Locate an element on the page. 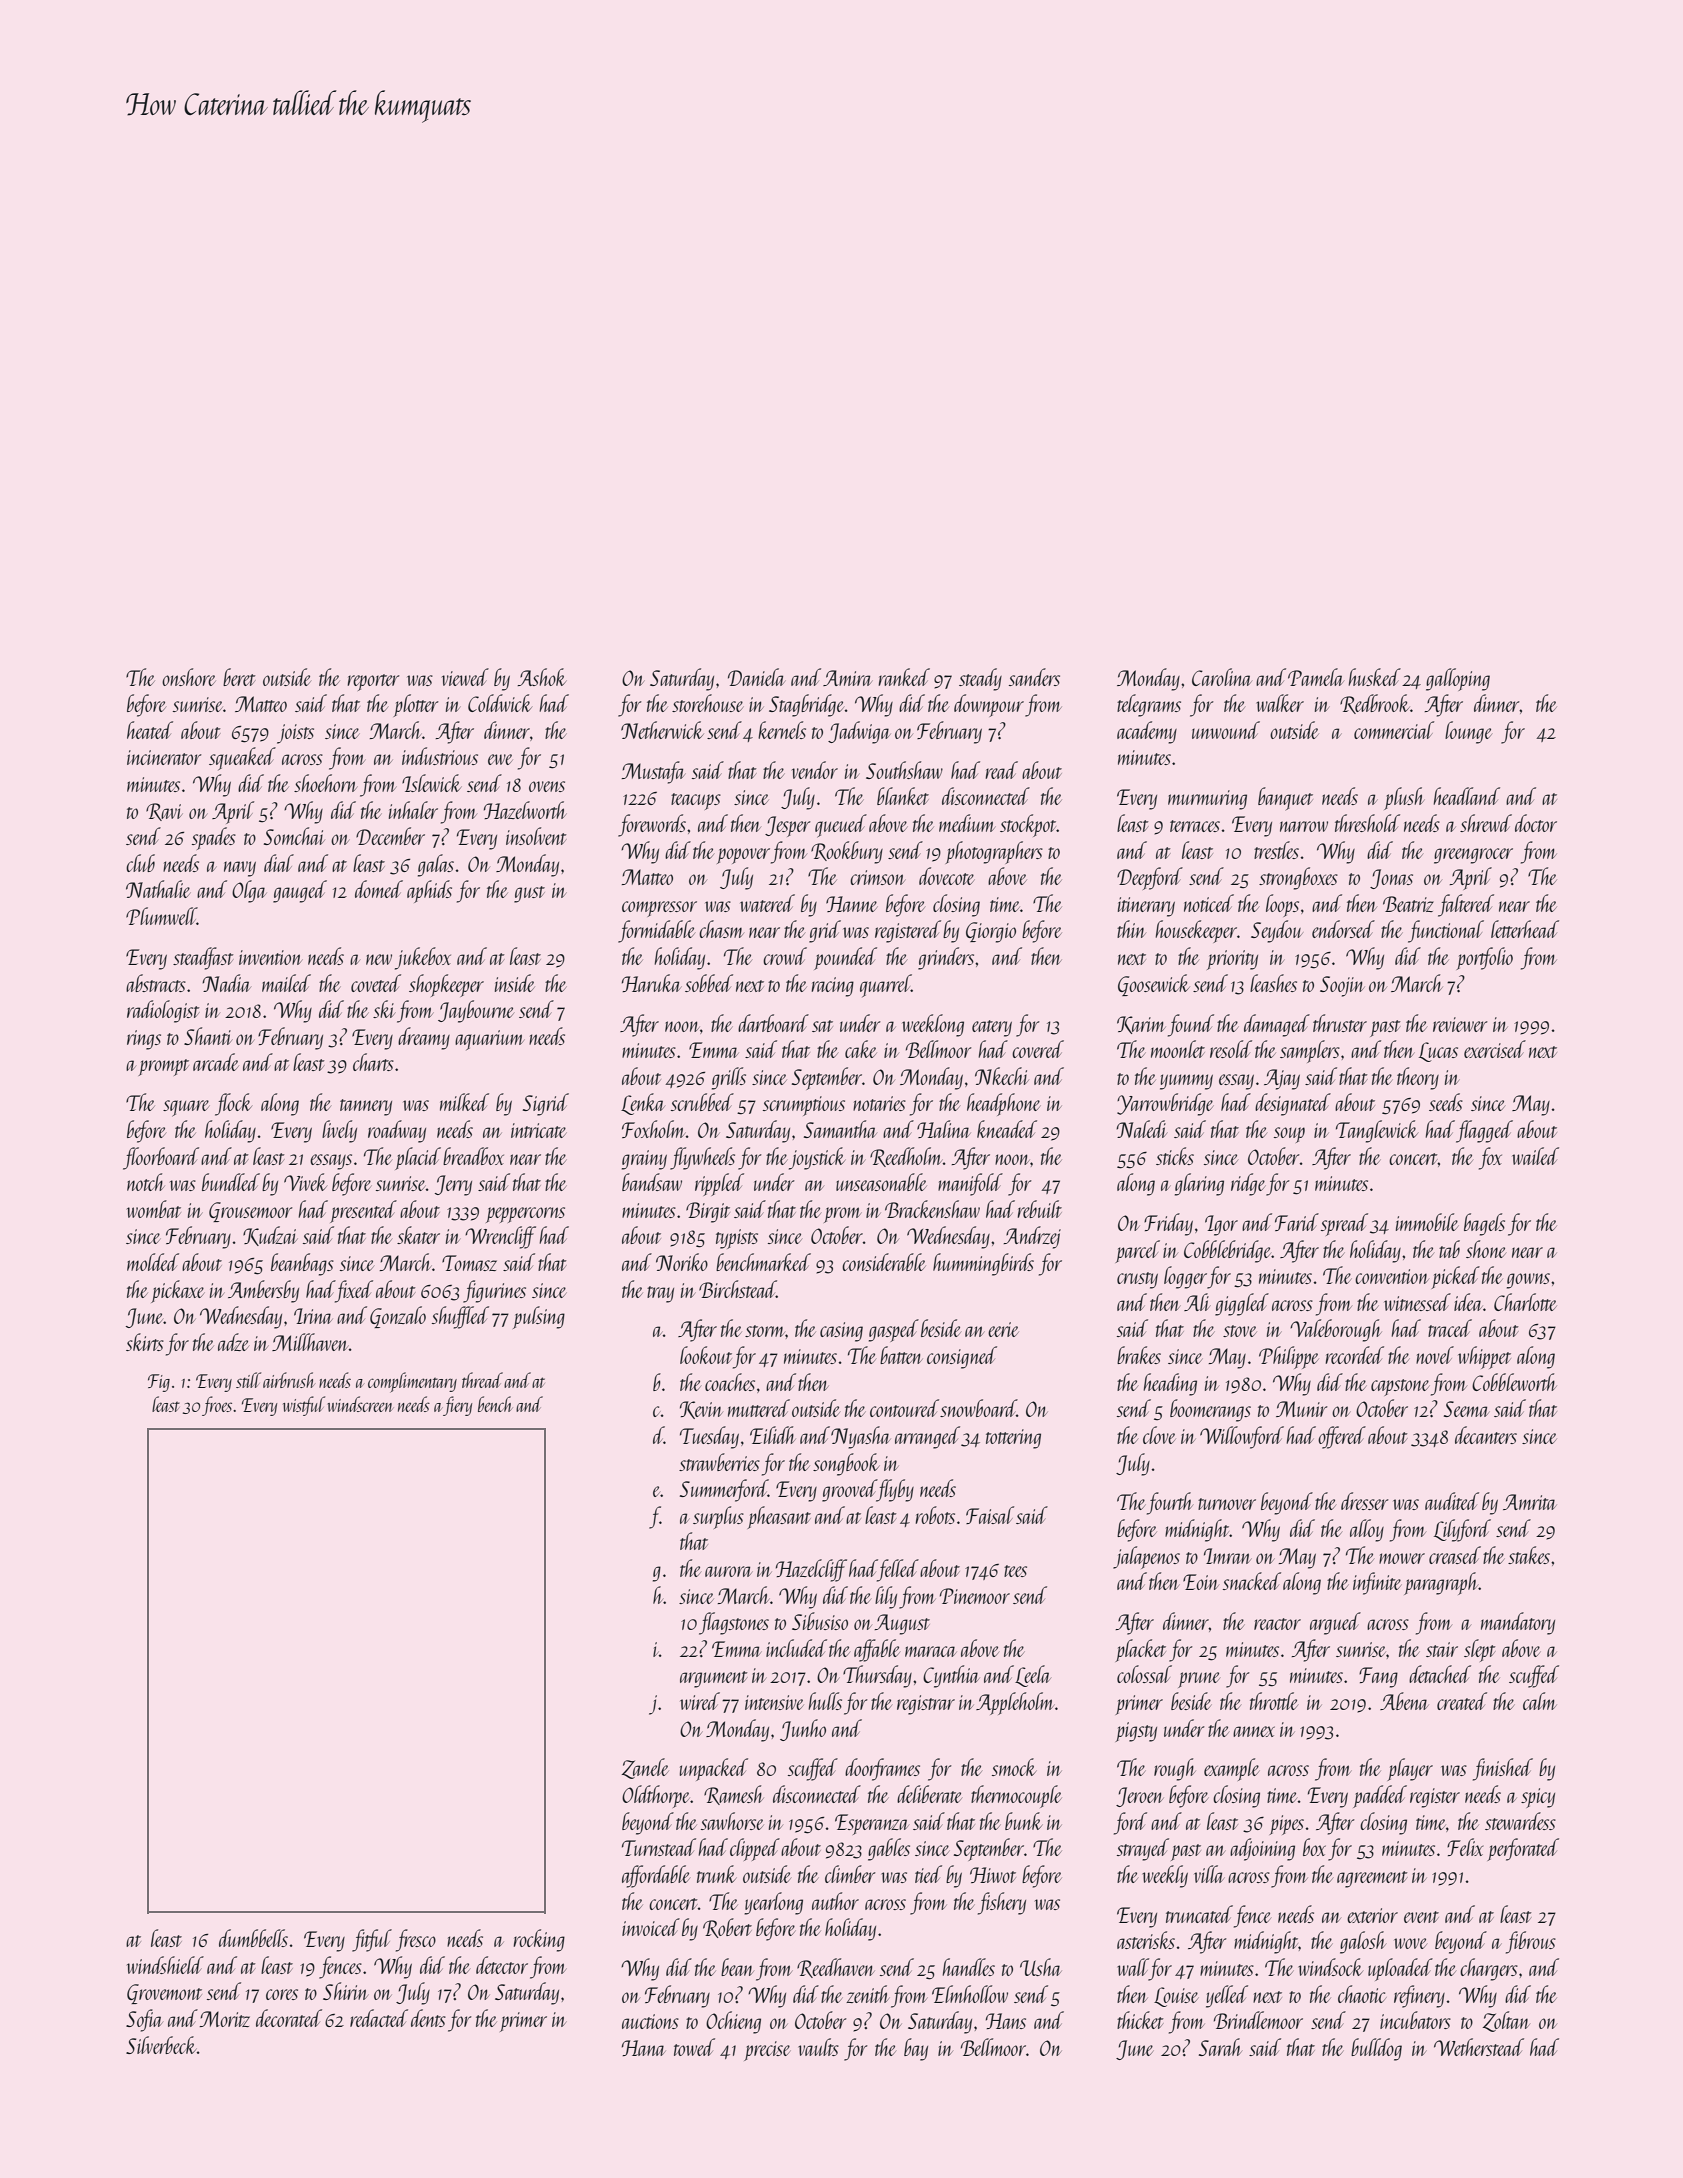 The width and height of the document is (1683, 2178). Jerry is located at coordinates (453, 1185).
